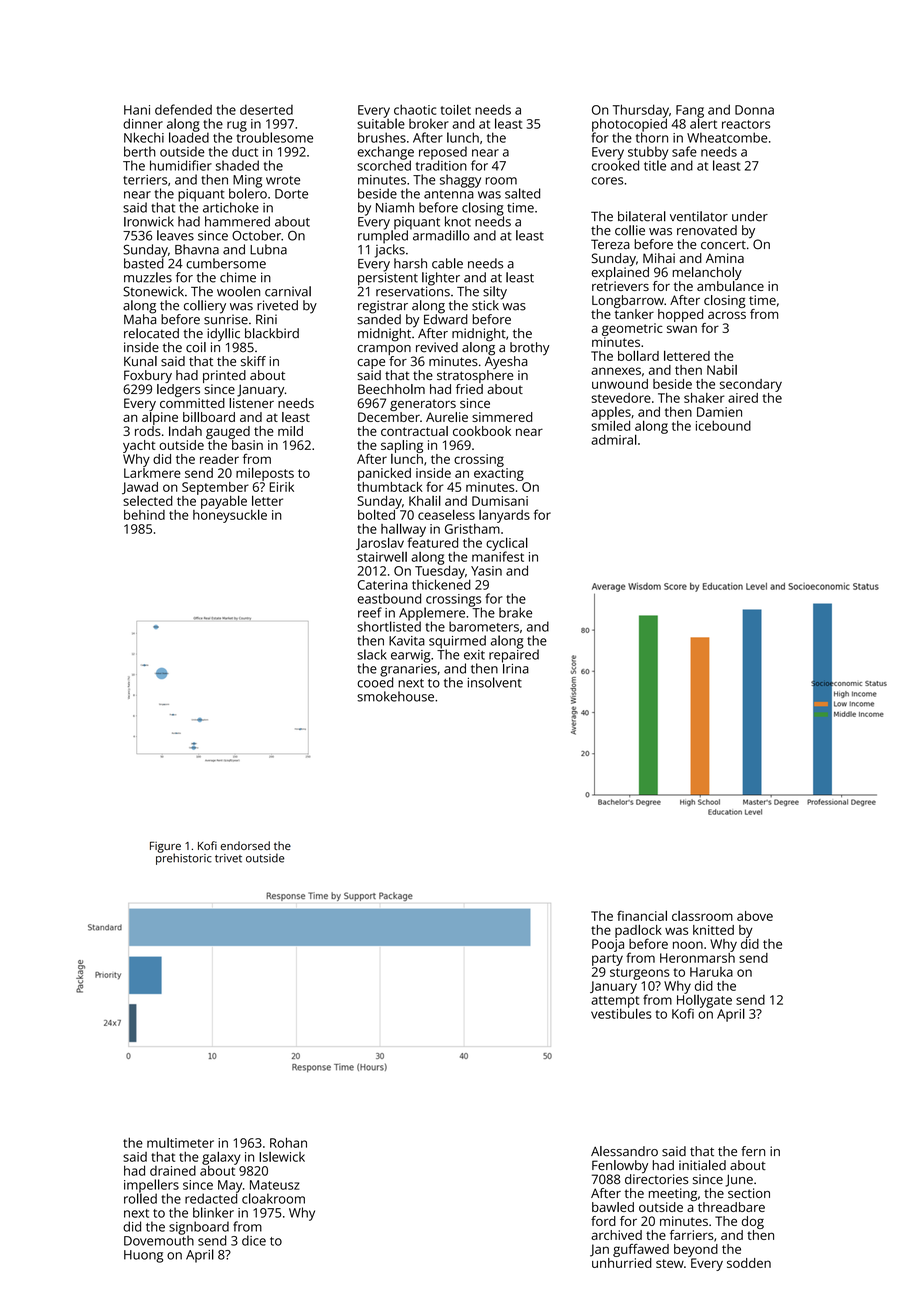  I want to click on Huong, so click(143, 1256).
